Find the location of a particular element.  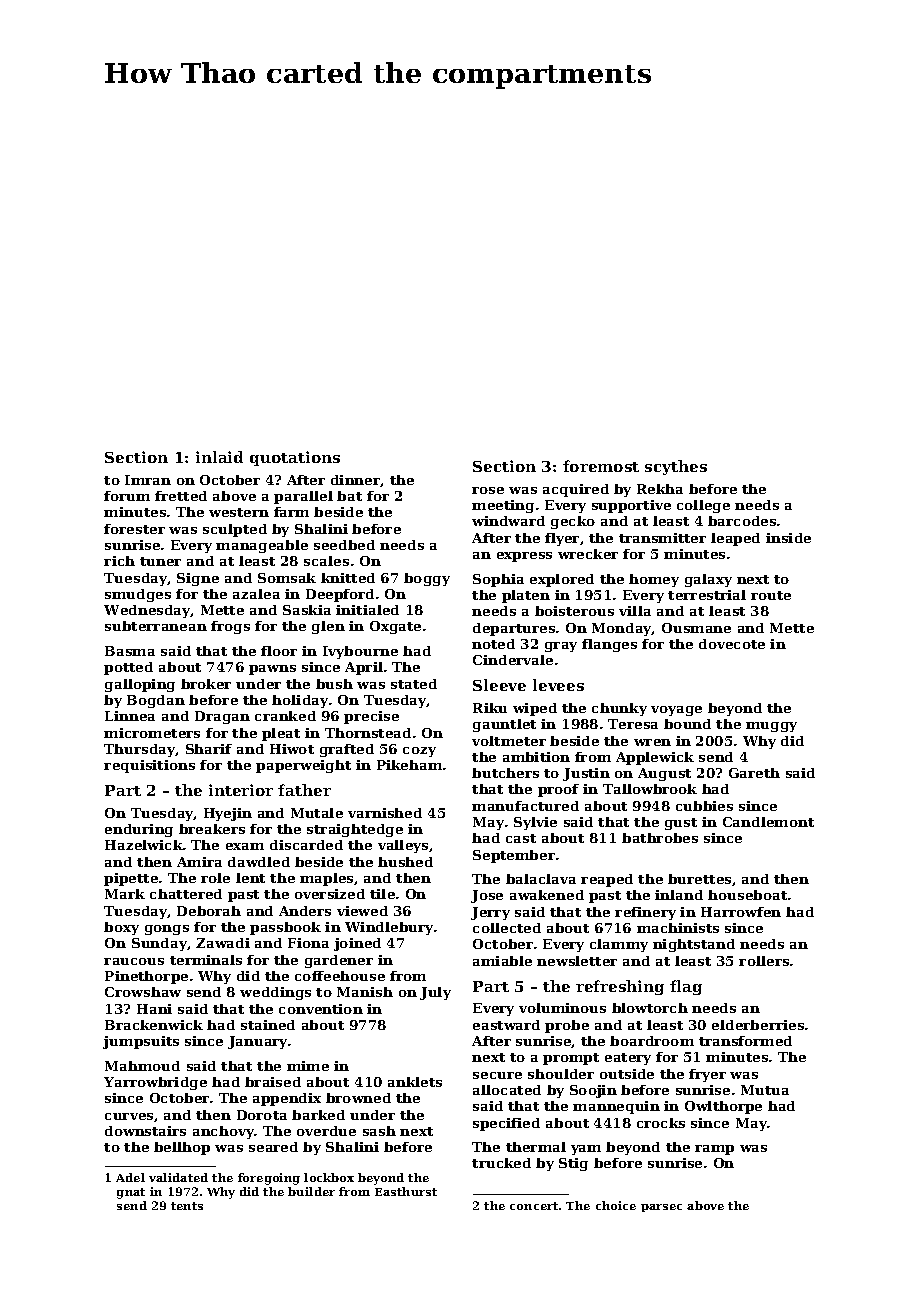

dawdled is located at coordinates (259, 862).
